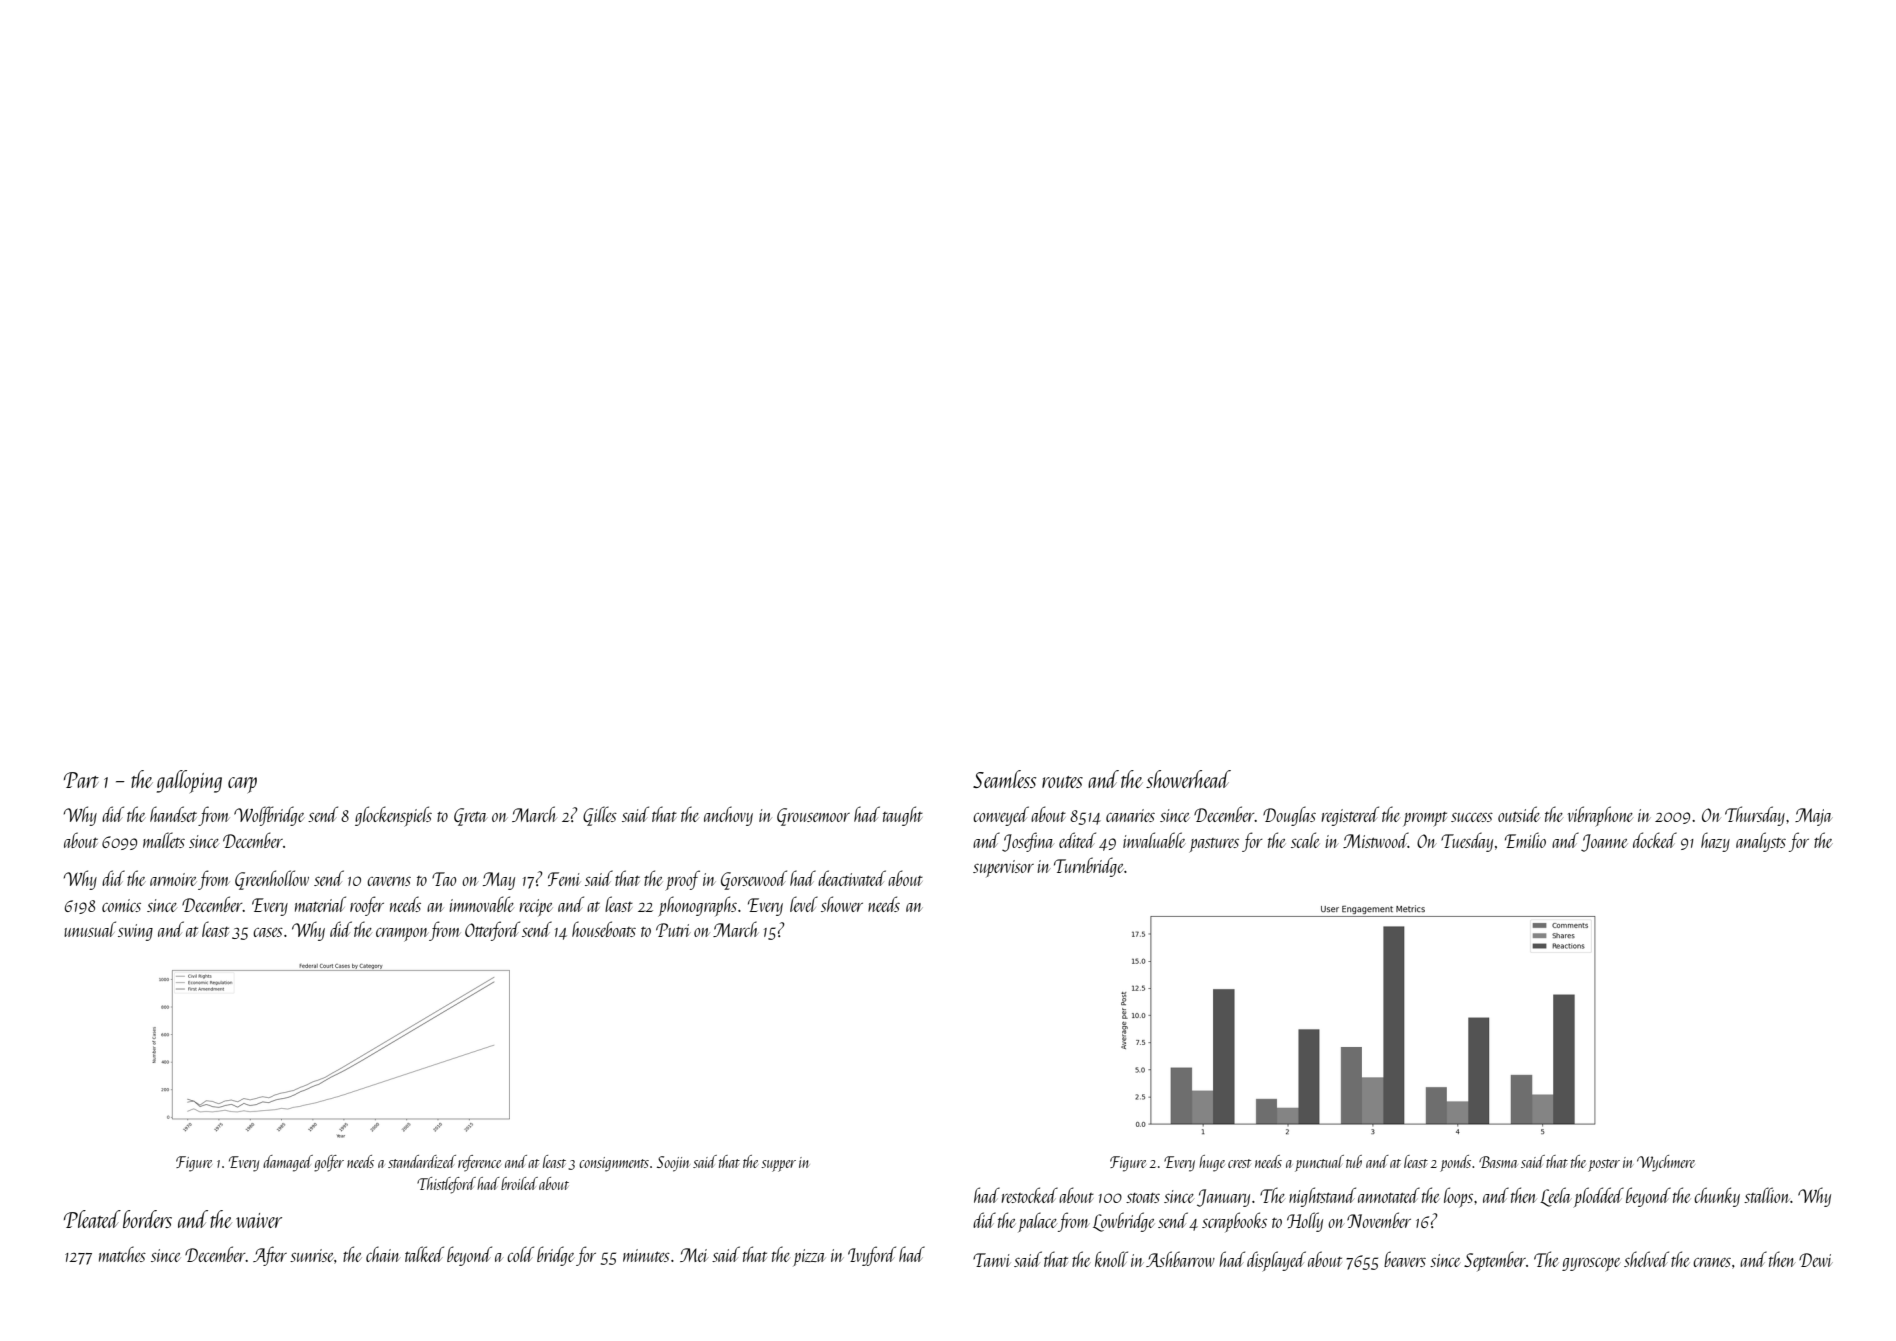 This document has height=1341, width=1896. What do you see at coordinates (1715, 842) in the document?
I see `hazy` at bounding box center [1715, 842].
